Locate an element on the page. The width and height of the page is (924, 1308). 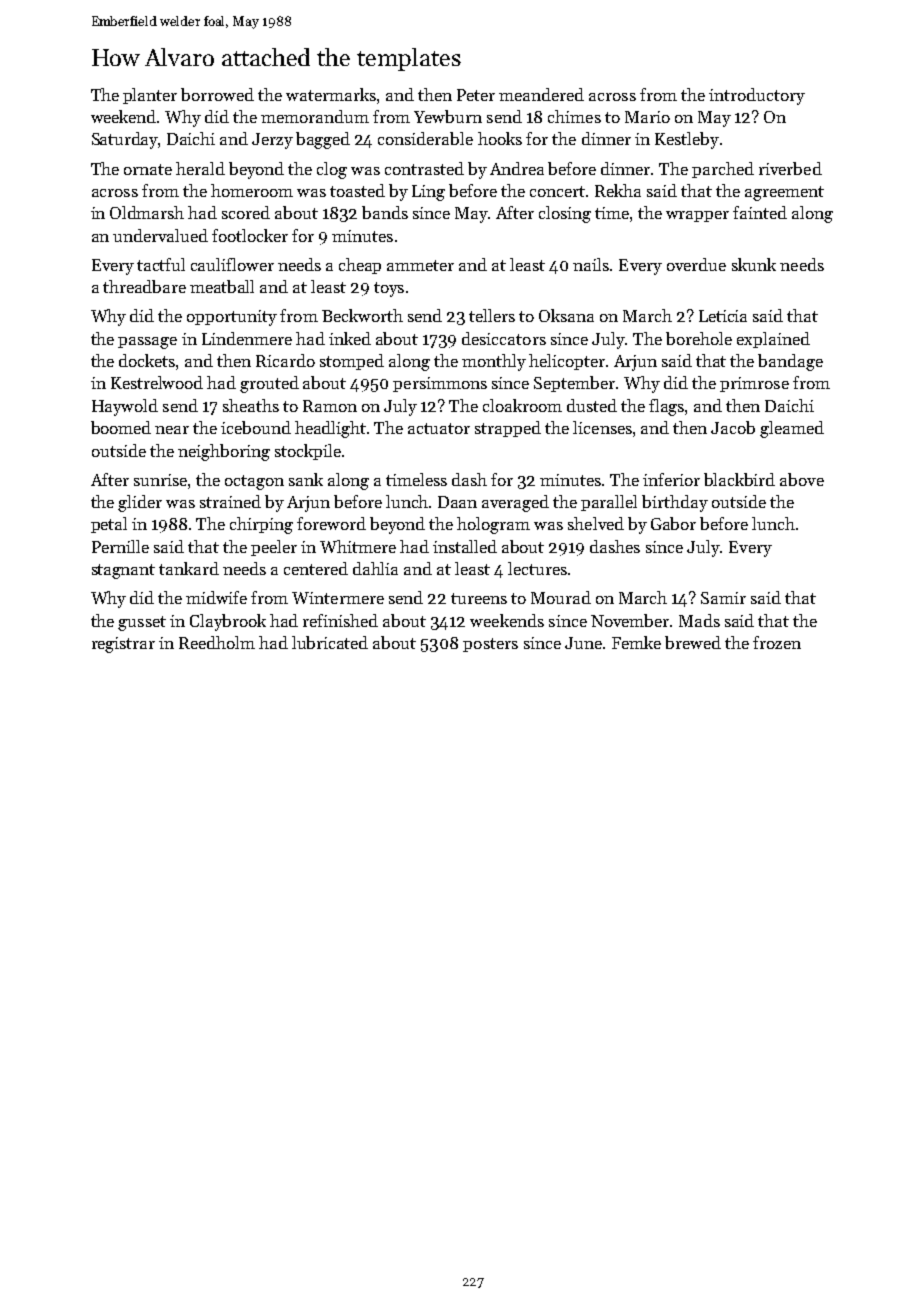
skunk is located at coordinates (754, 264).
